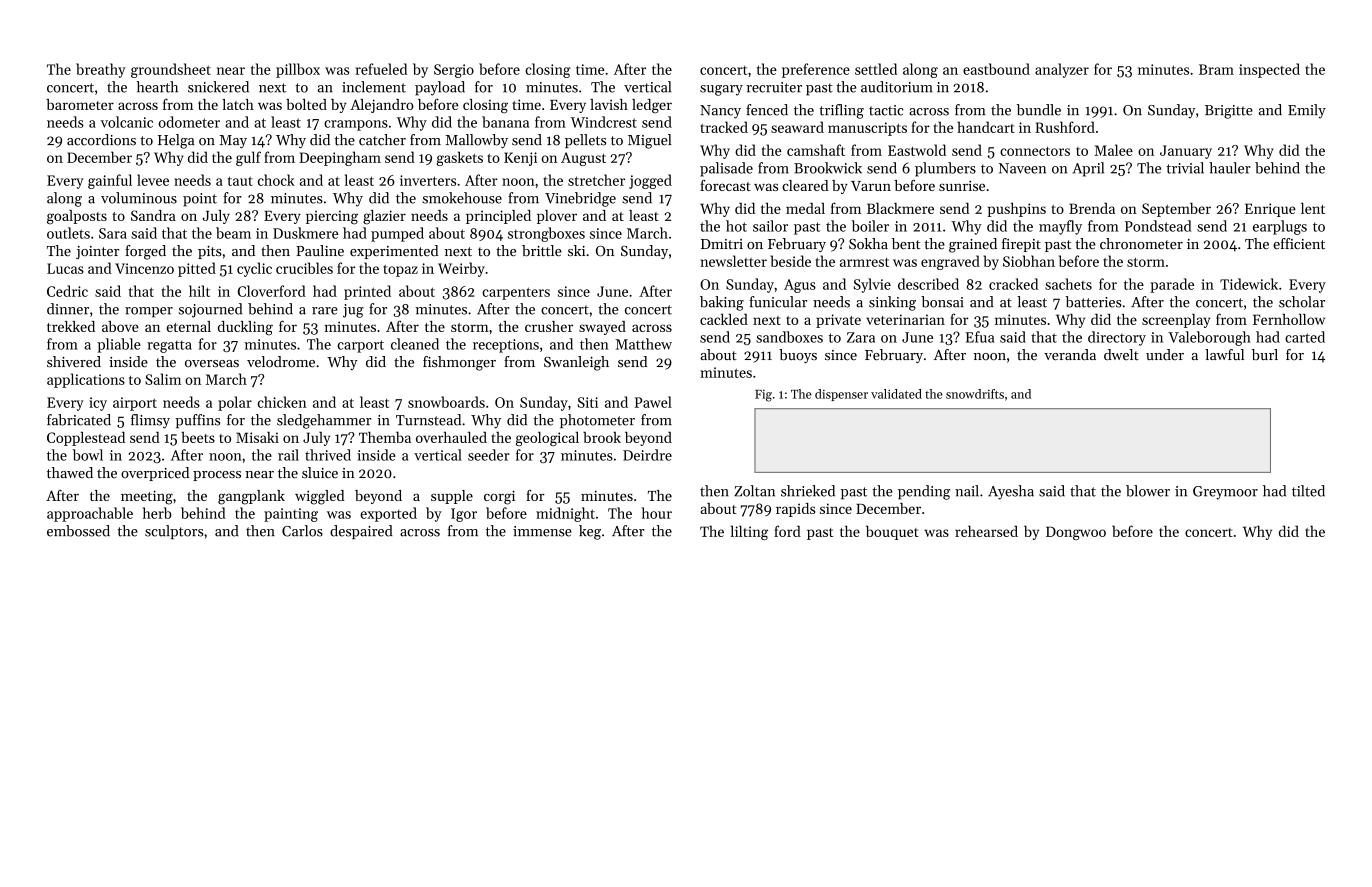 Image resolution: width=1372 pixels, height=887 pixels. I want to click on Carlos, so click(302, 531).
